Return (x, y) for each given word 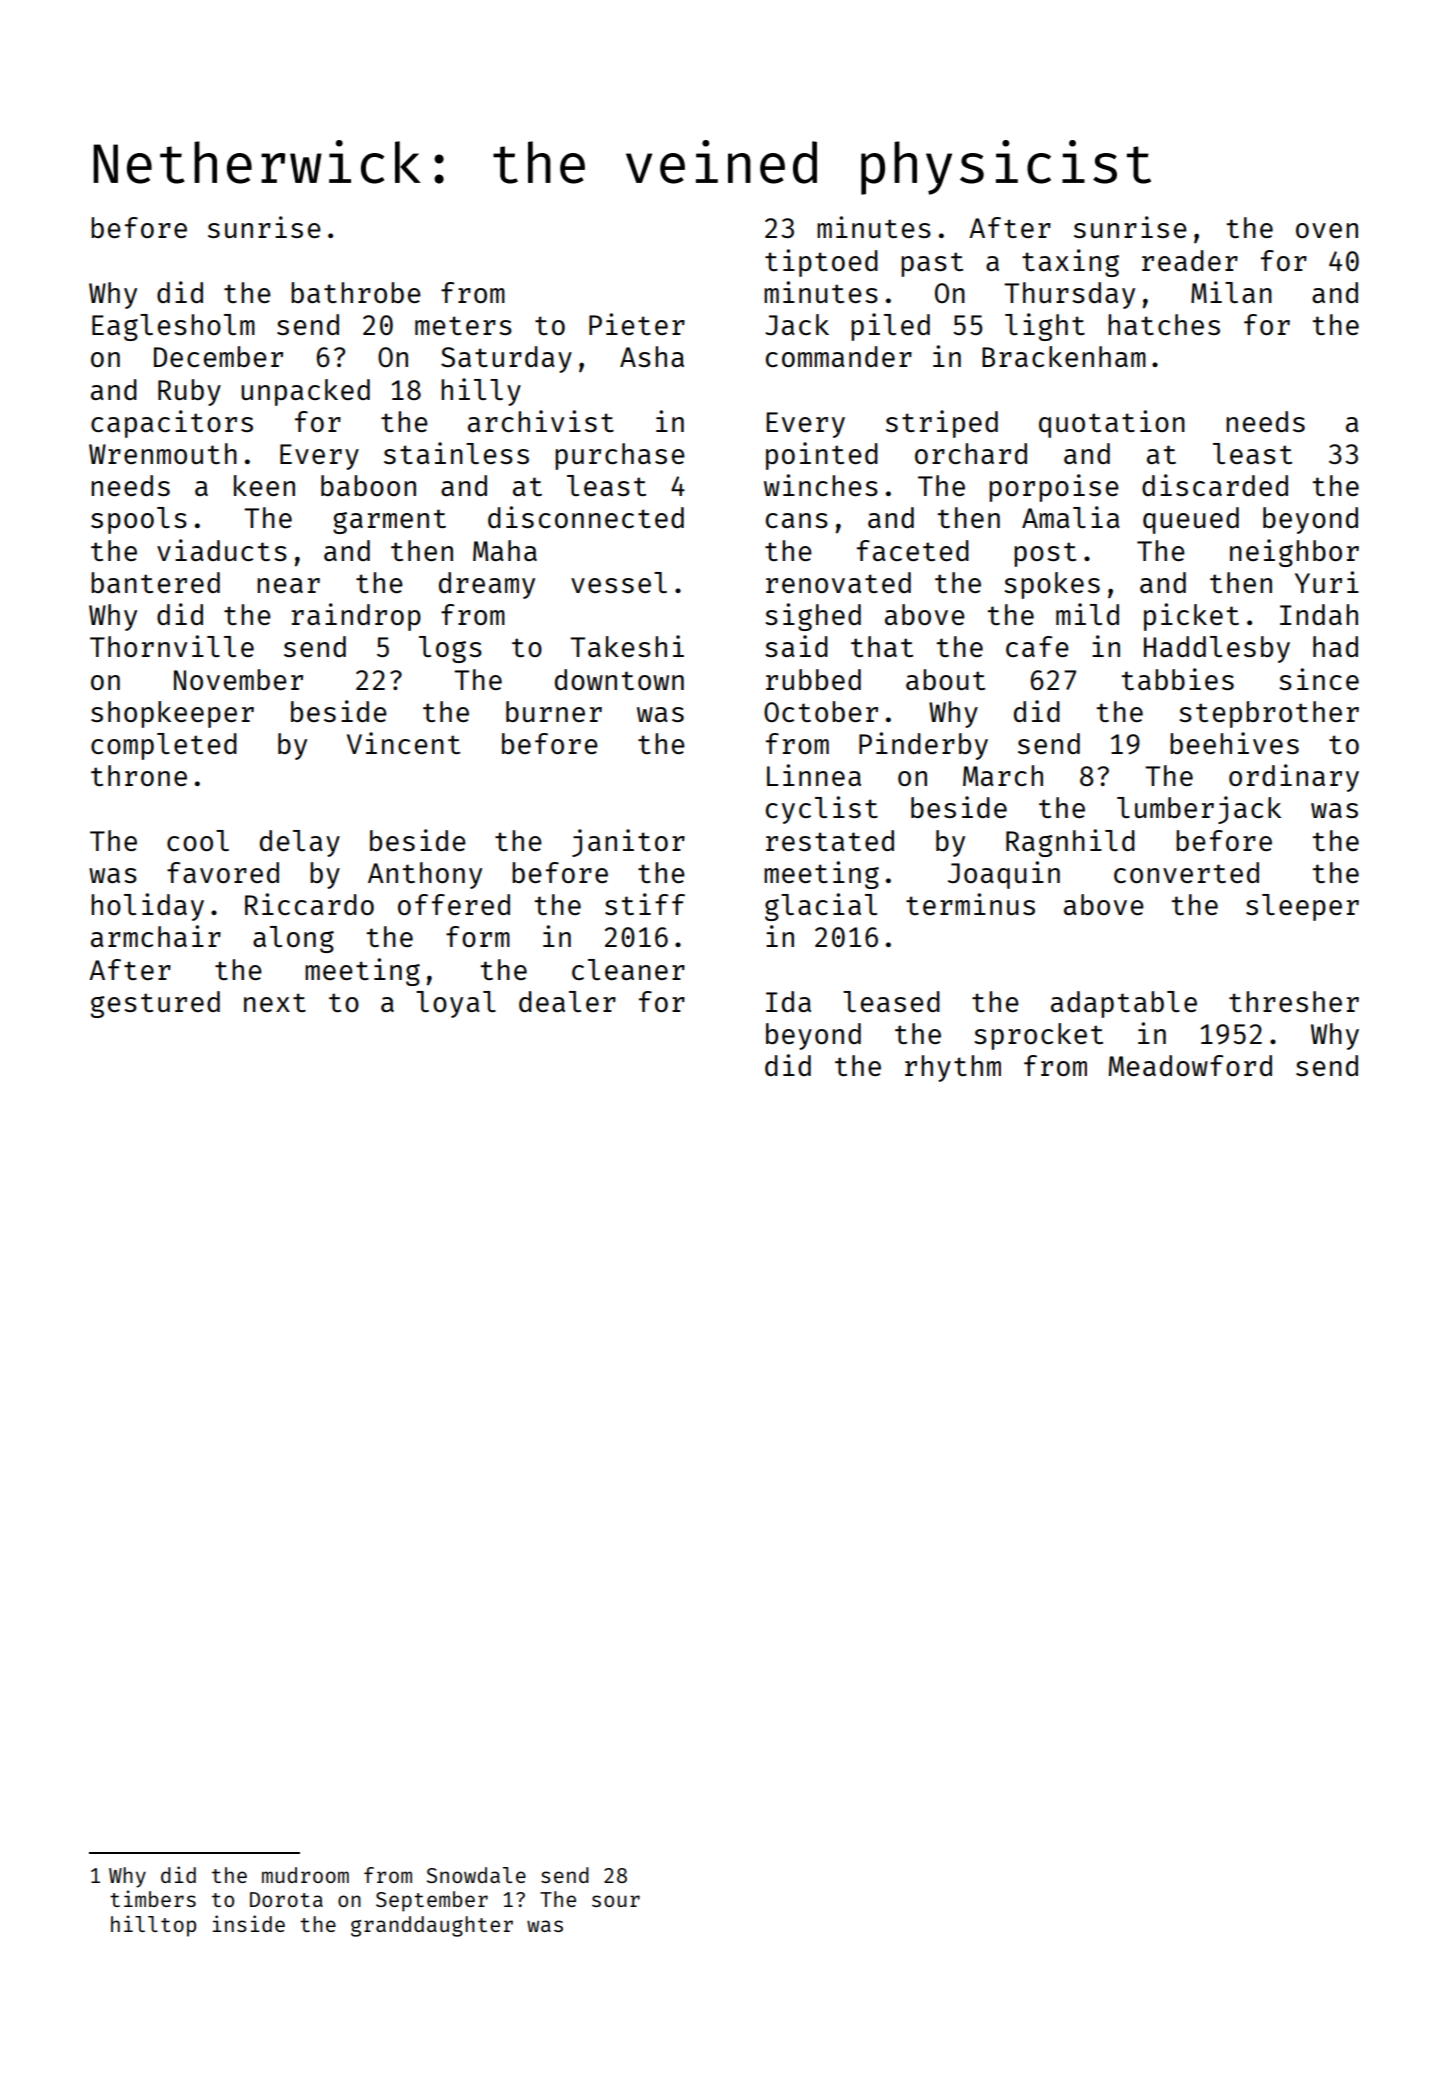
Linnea (814, 775)
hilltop (153, 1926)
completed (164, 746)
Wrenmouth (163, 453)
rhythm (953, 1068)
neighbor (1294, 553)
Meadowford (1190, 1065)
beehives (1234, 743)
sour (616, 1901)
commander (839, 356)
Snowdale (476, 1875)
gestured (155, 1004)
